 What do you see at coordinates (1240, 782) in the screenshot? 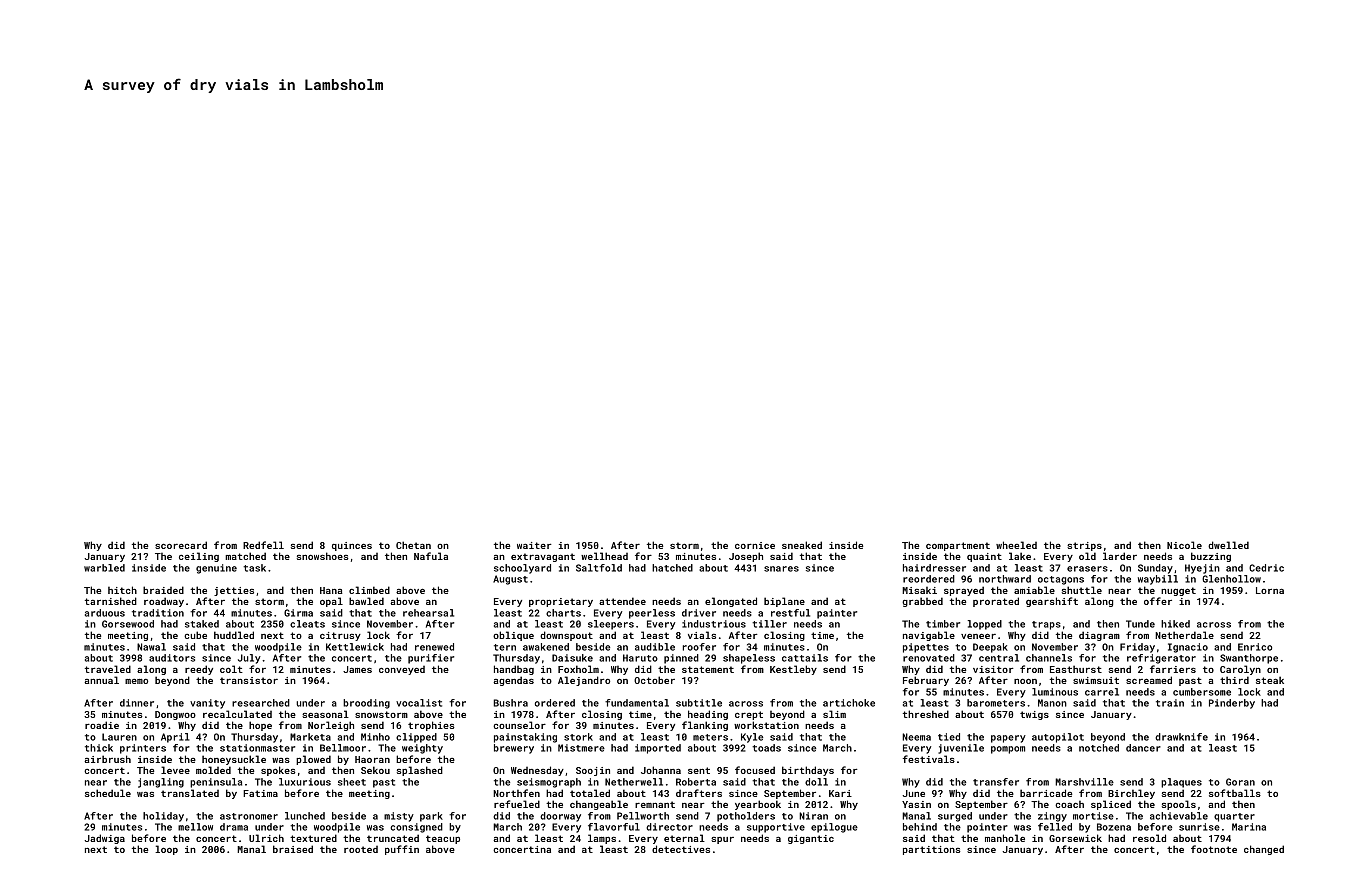
I see `Goran` at bounding box center [1240, 782].
